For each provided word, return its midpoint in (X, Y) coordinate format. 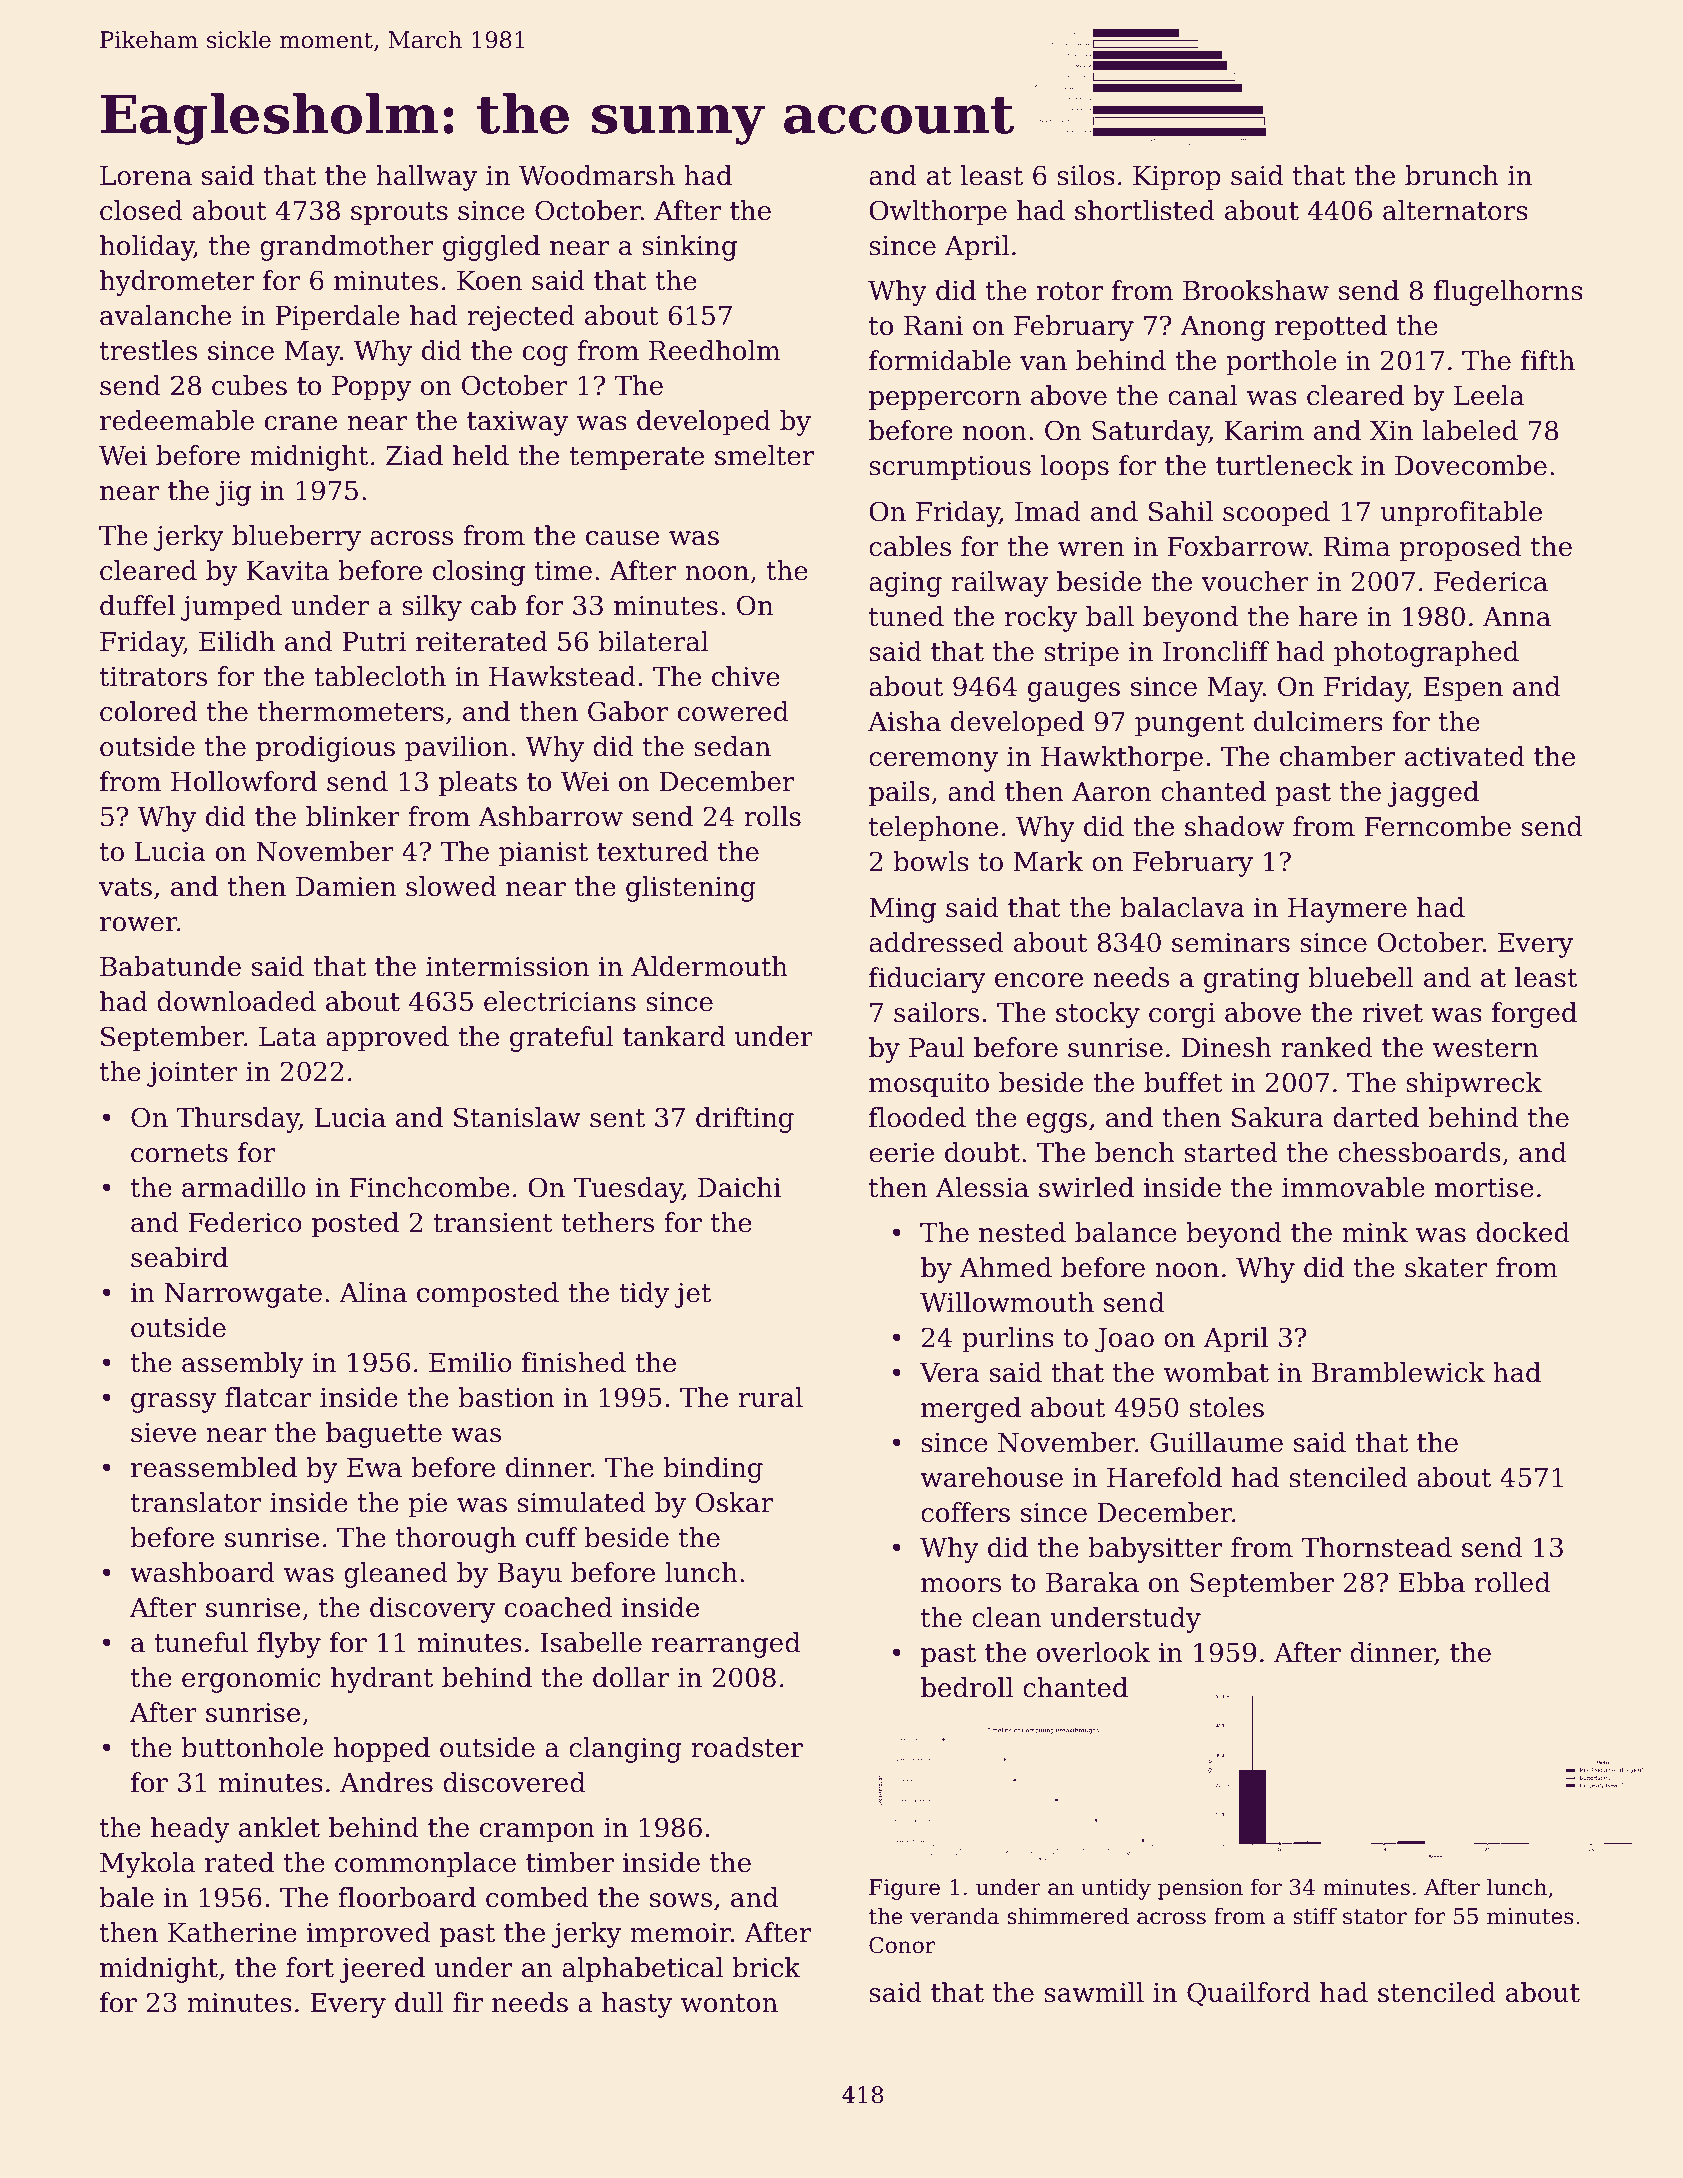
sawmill (1094, 1992)
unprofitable (1461, 514)
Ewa (374, 1468)
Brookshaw (1256, 290)
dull (419, 2002)
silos (1086, 175)
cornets (179, 1153)
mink (1375, 1232)
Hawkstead (562, 676)
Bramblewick (1398, 1372)
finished (574, 1362)
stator (1375, 1917)
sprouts (399, 214)
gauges (1074, 692)
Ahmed (1006, 1267)
